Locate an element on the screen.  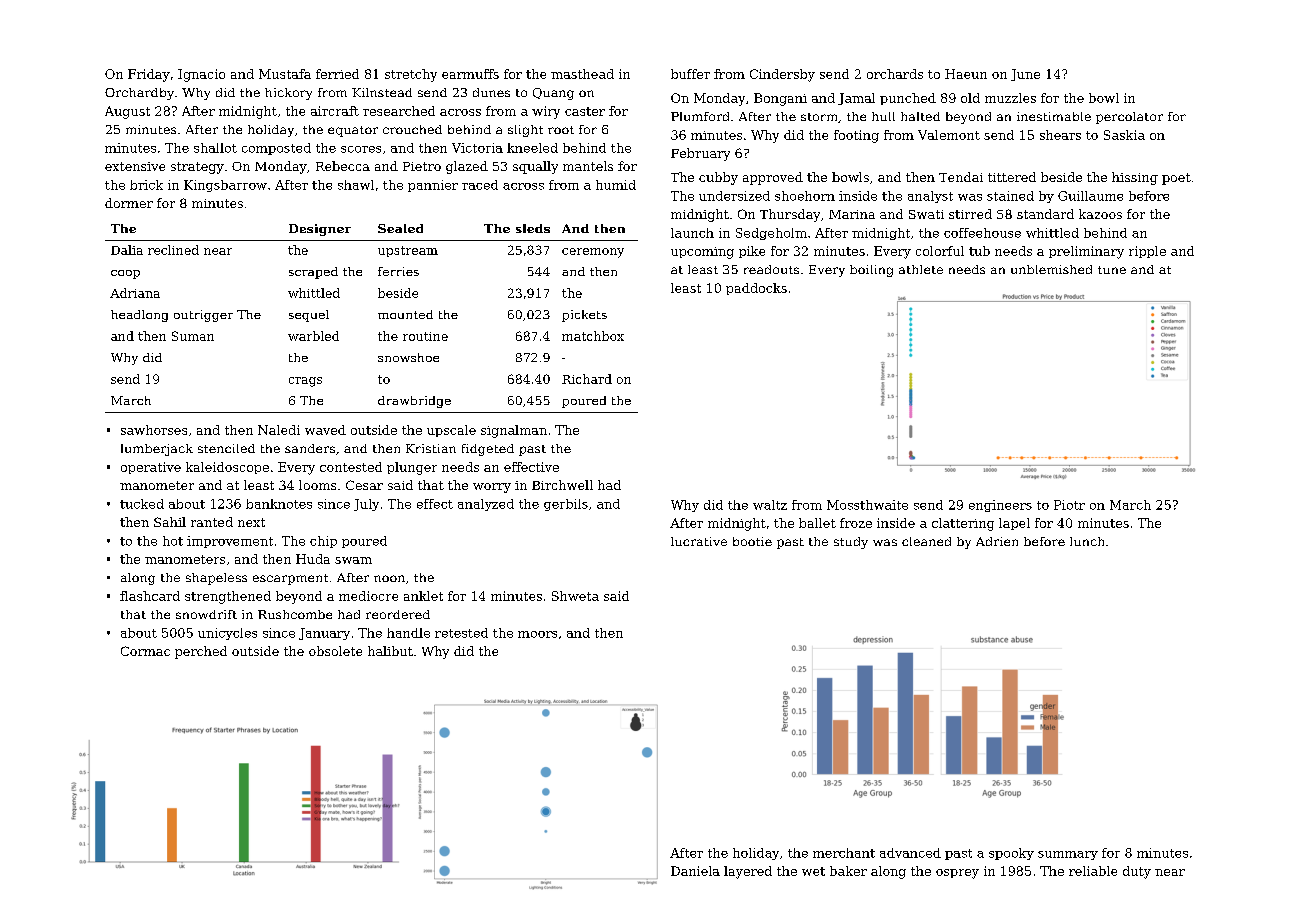
outrigger is located at coordinates (203, 316).
